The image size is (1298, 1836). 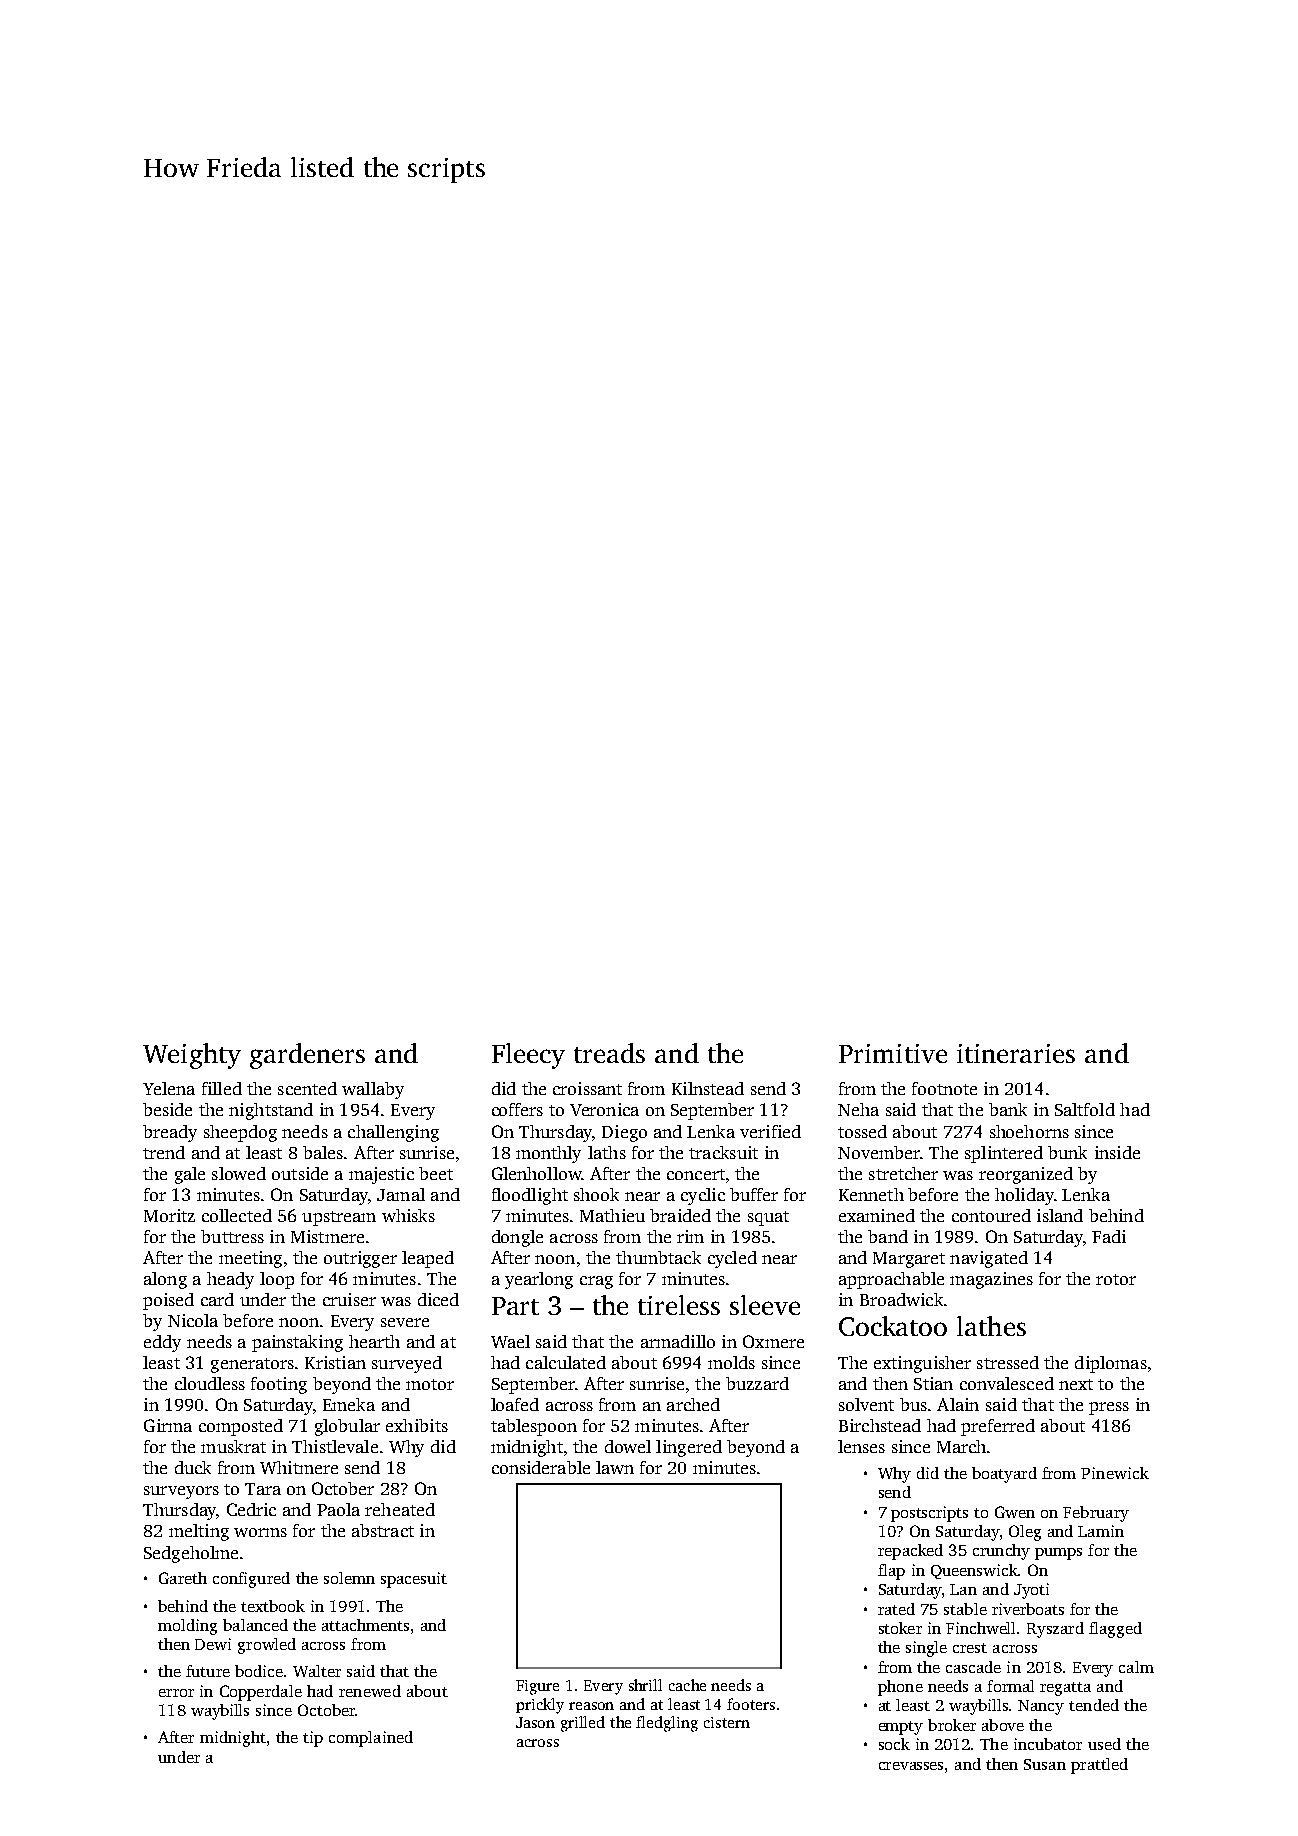 What do you see at coordinates (165, 1280) in the image?
I see `along` at bounding box center [165, 1280].
